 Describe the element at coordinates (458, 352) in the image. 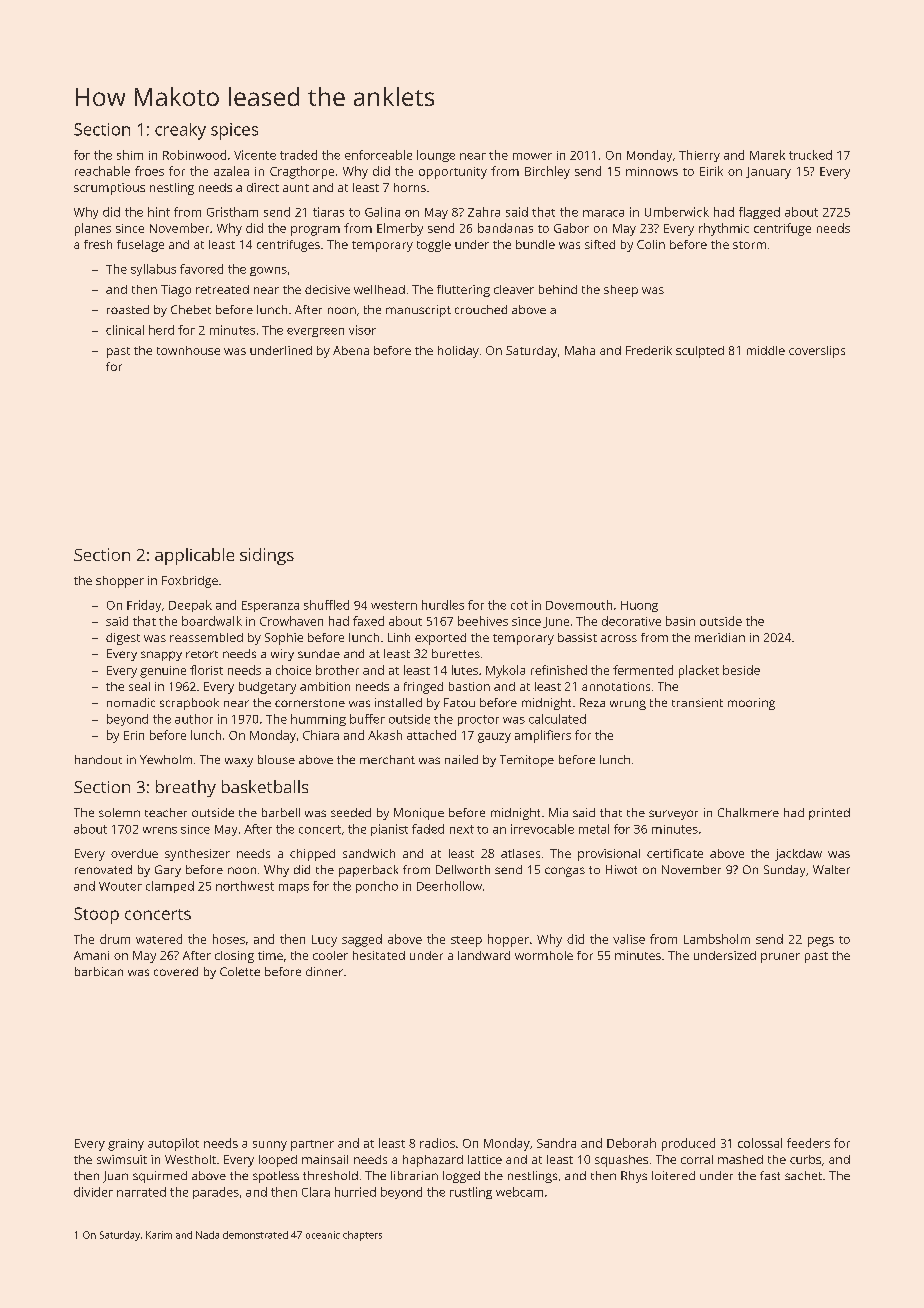

I see `holiday` at that location.
